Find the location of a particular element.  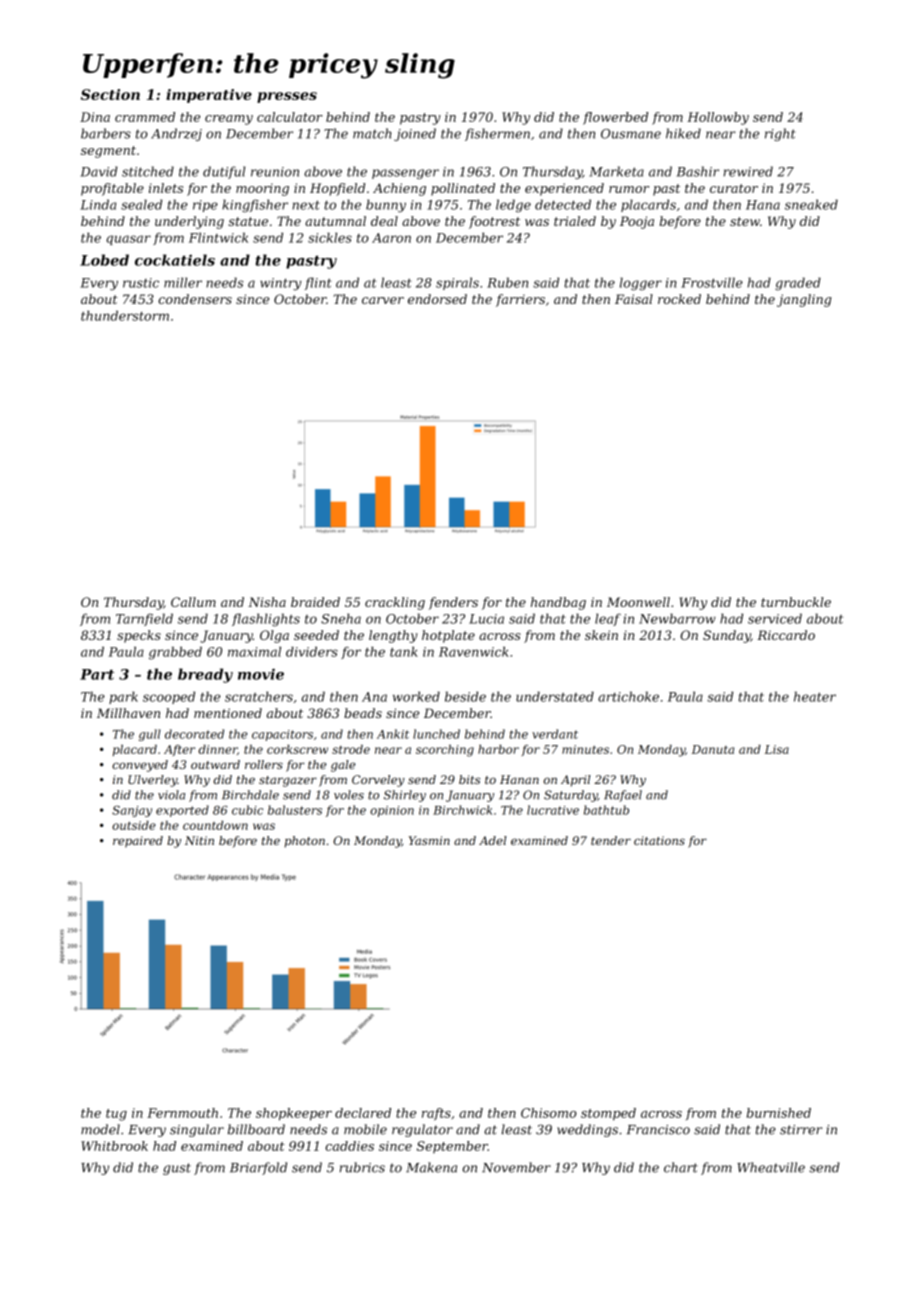

lucrative is located at coordinates (553, 810).
